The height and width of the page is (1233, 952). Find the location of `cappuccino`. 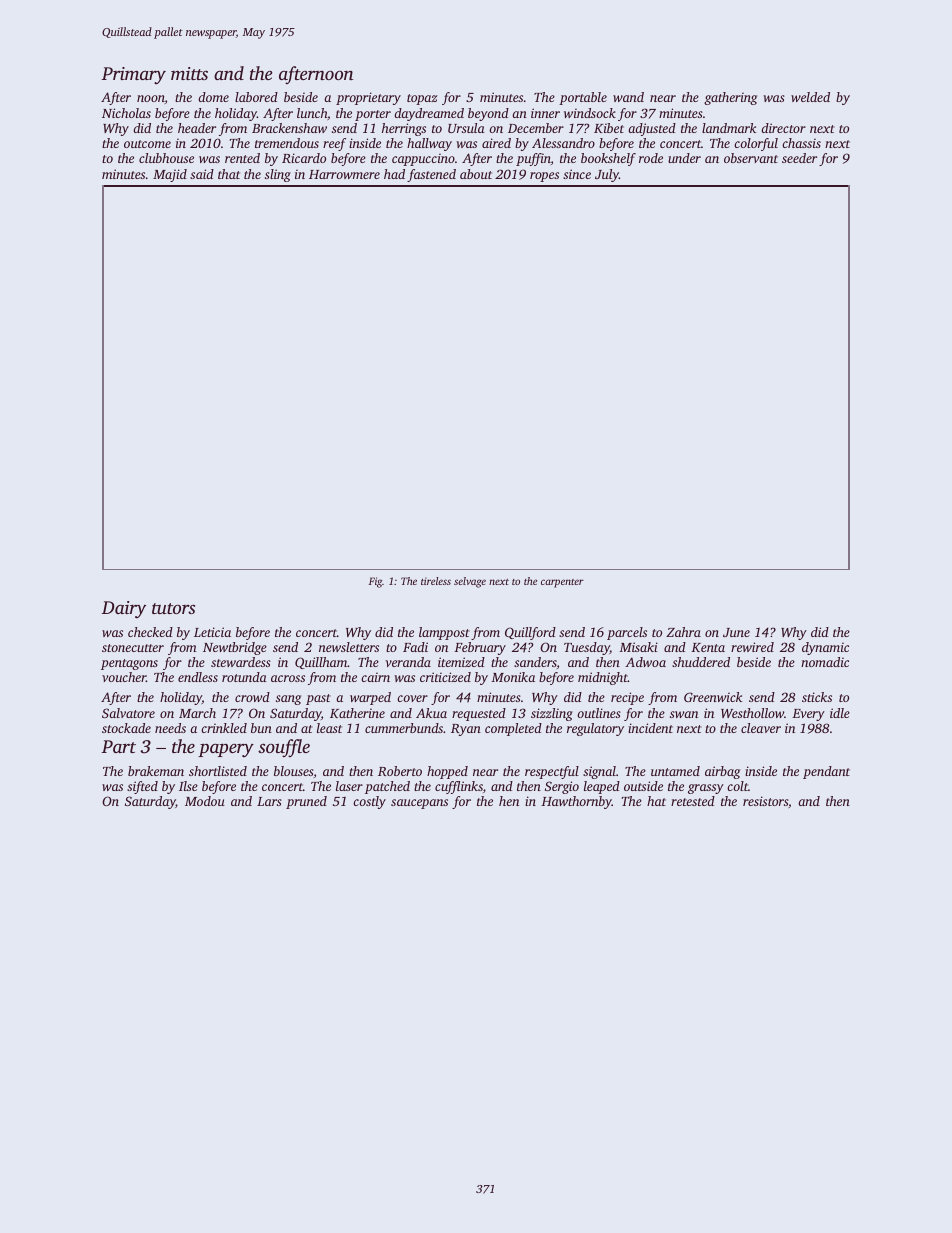

cappuccino is located at coordinates (423, 159).
